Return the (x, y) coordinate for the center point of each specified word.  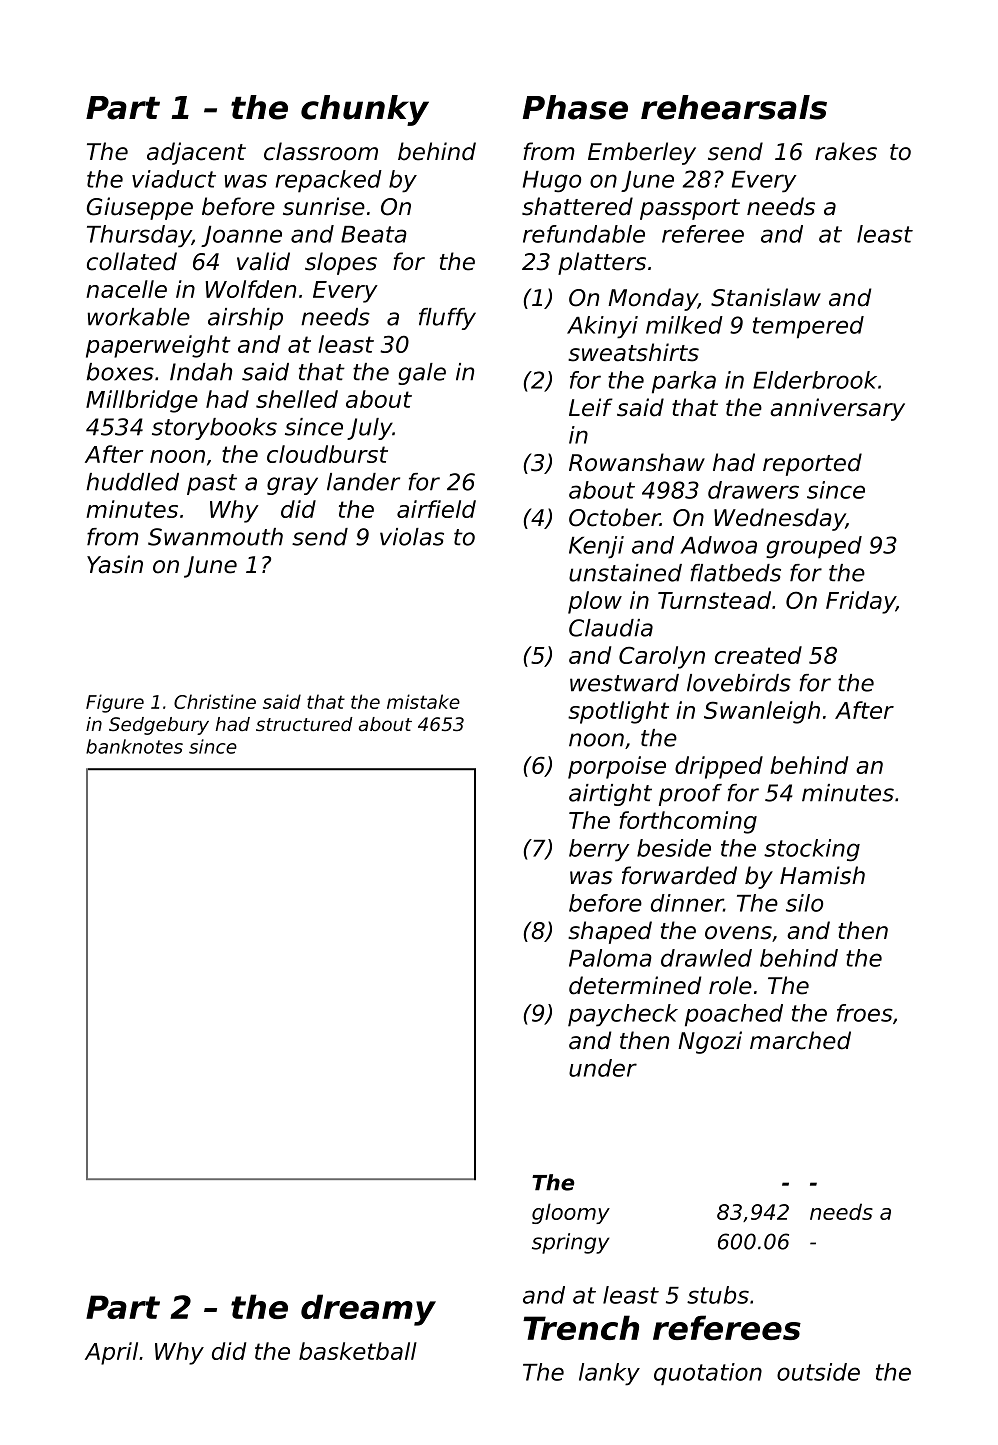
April (111, 1353)
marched (800, 1040)
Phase (575, 107)
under (603, 1068)
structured (304, 724)
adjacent (196, 153)
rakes (846, 151)
